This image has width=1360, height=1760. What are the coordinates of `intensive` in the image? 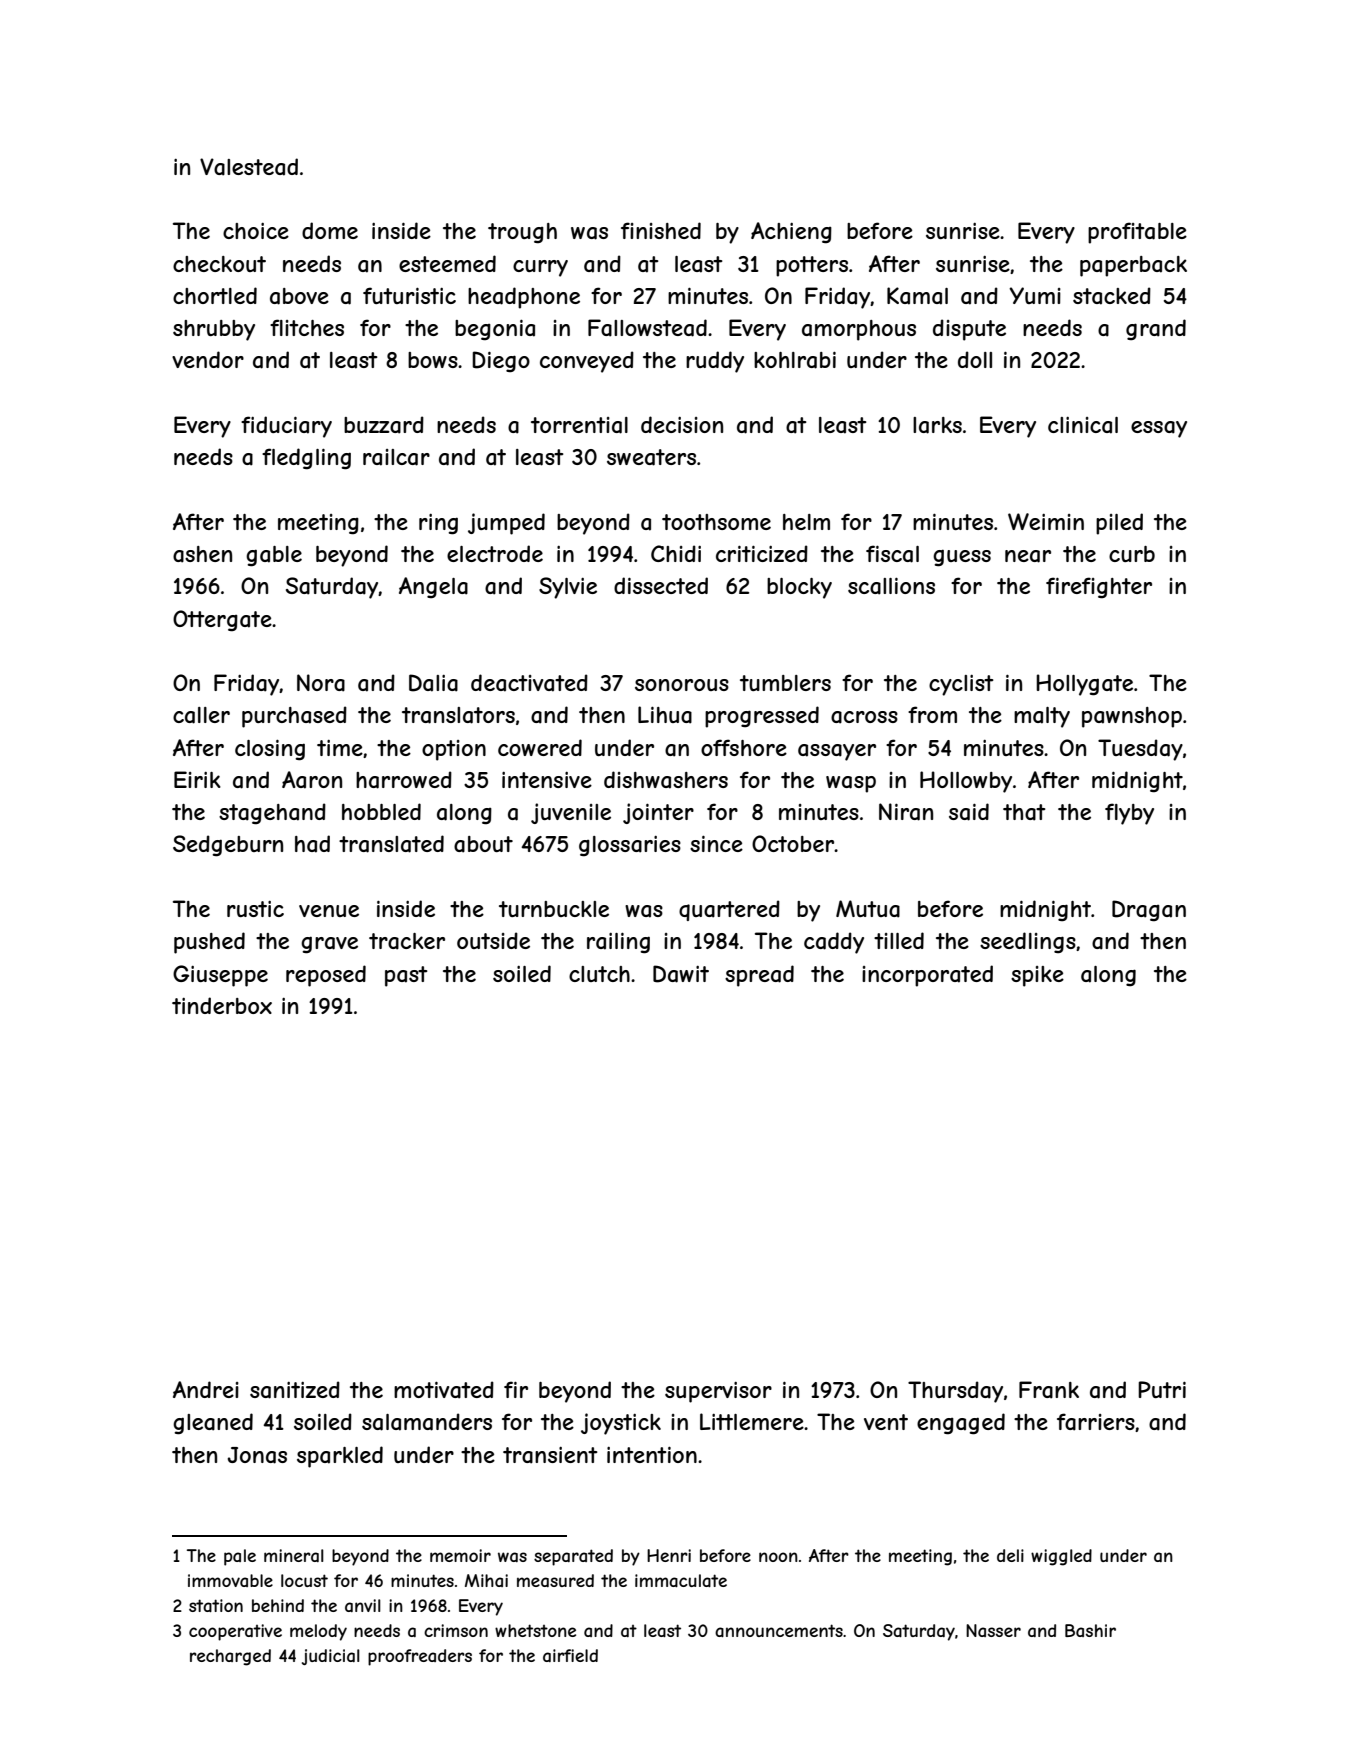 It's located at (547, 780).
